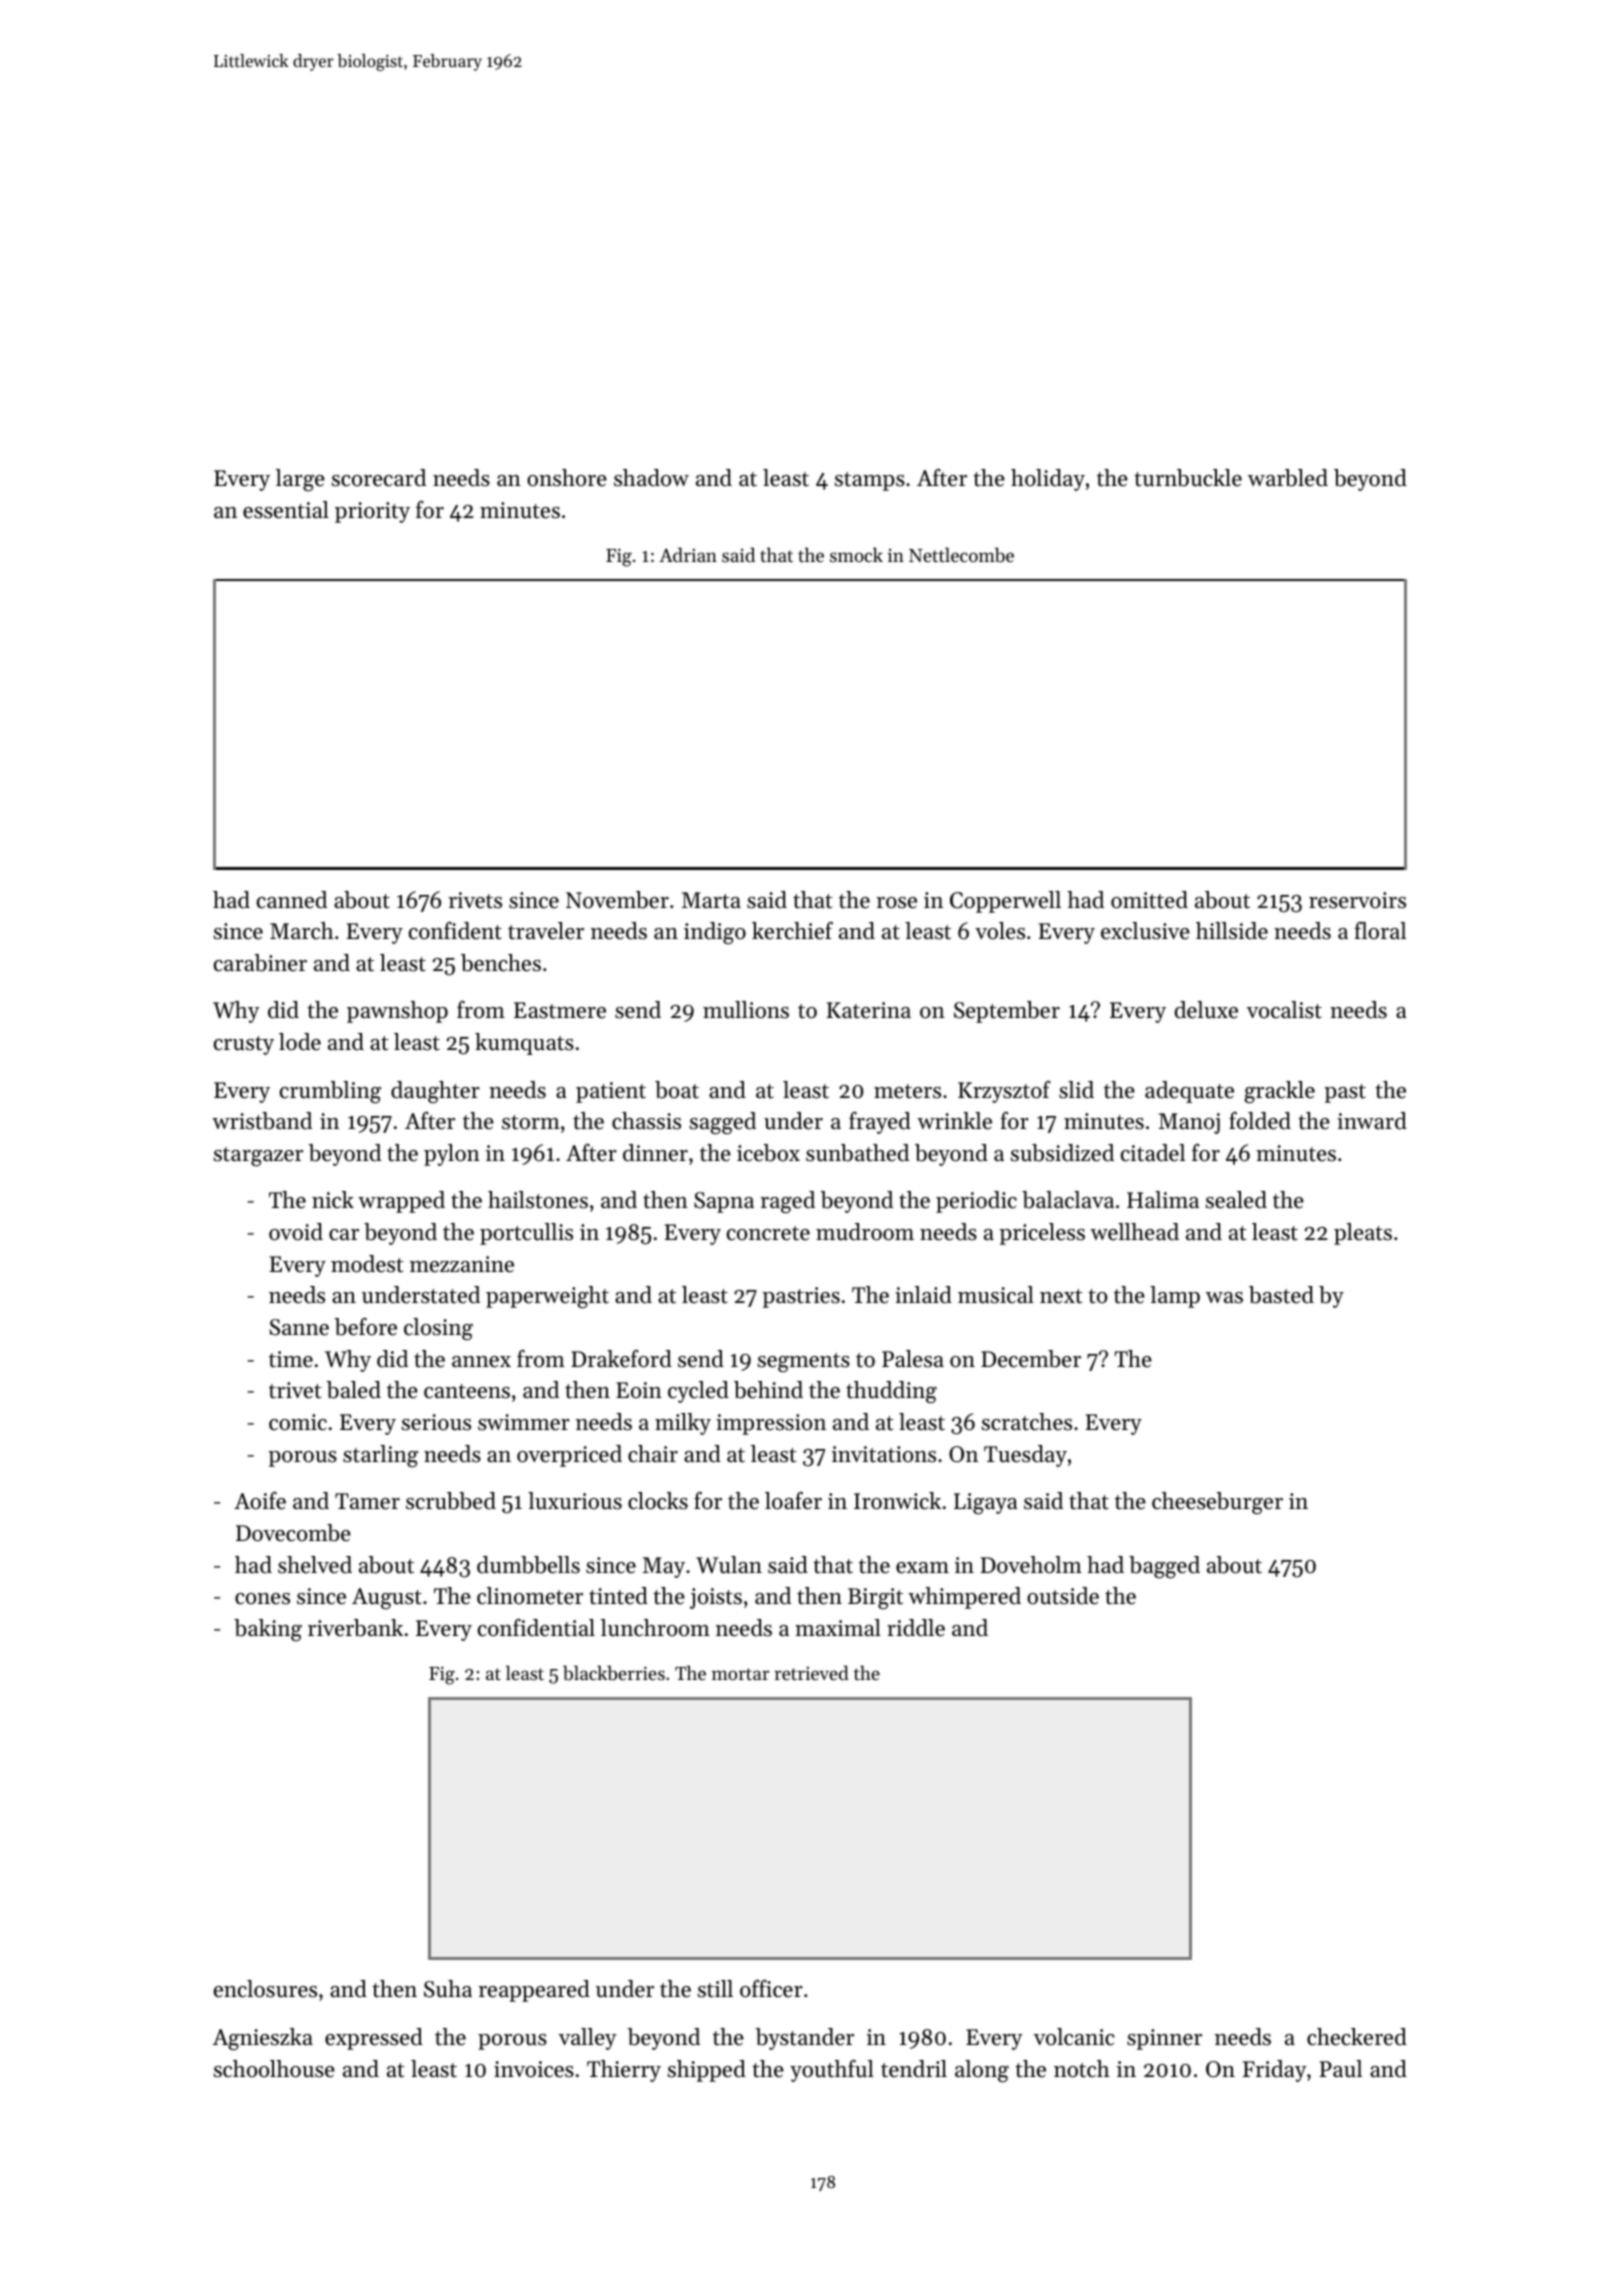  Describe the element at coordinates (832, 2071) in the image. I see `youthful` at that location.
